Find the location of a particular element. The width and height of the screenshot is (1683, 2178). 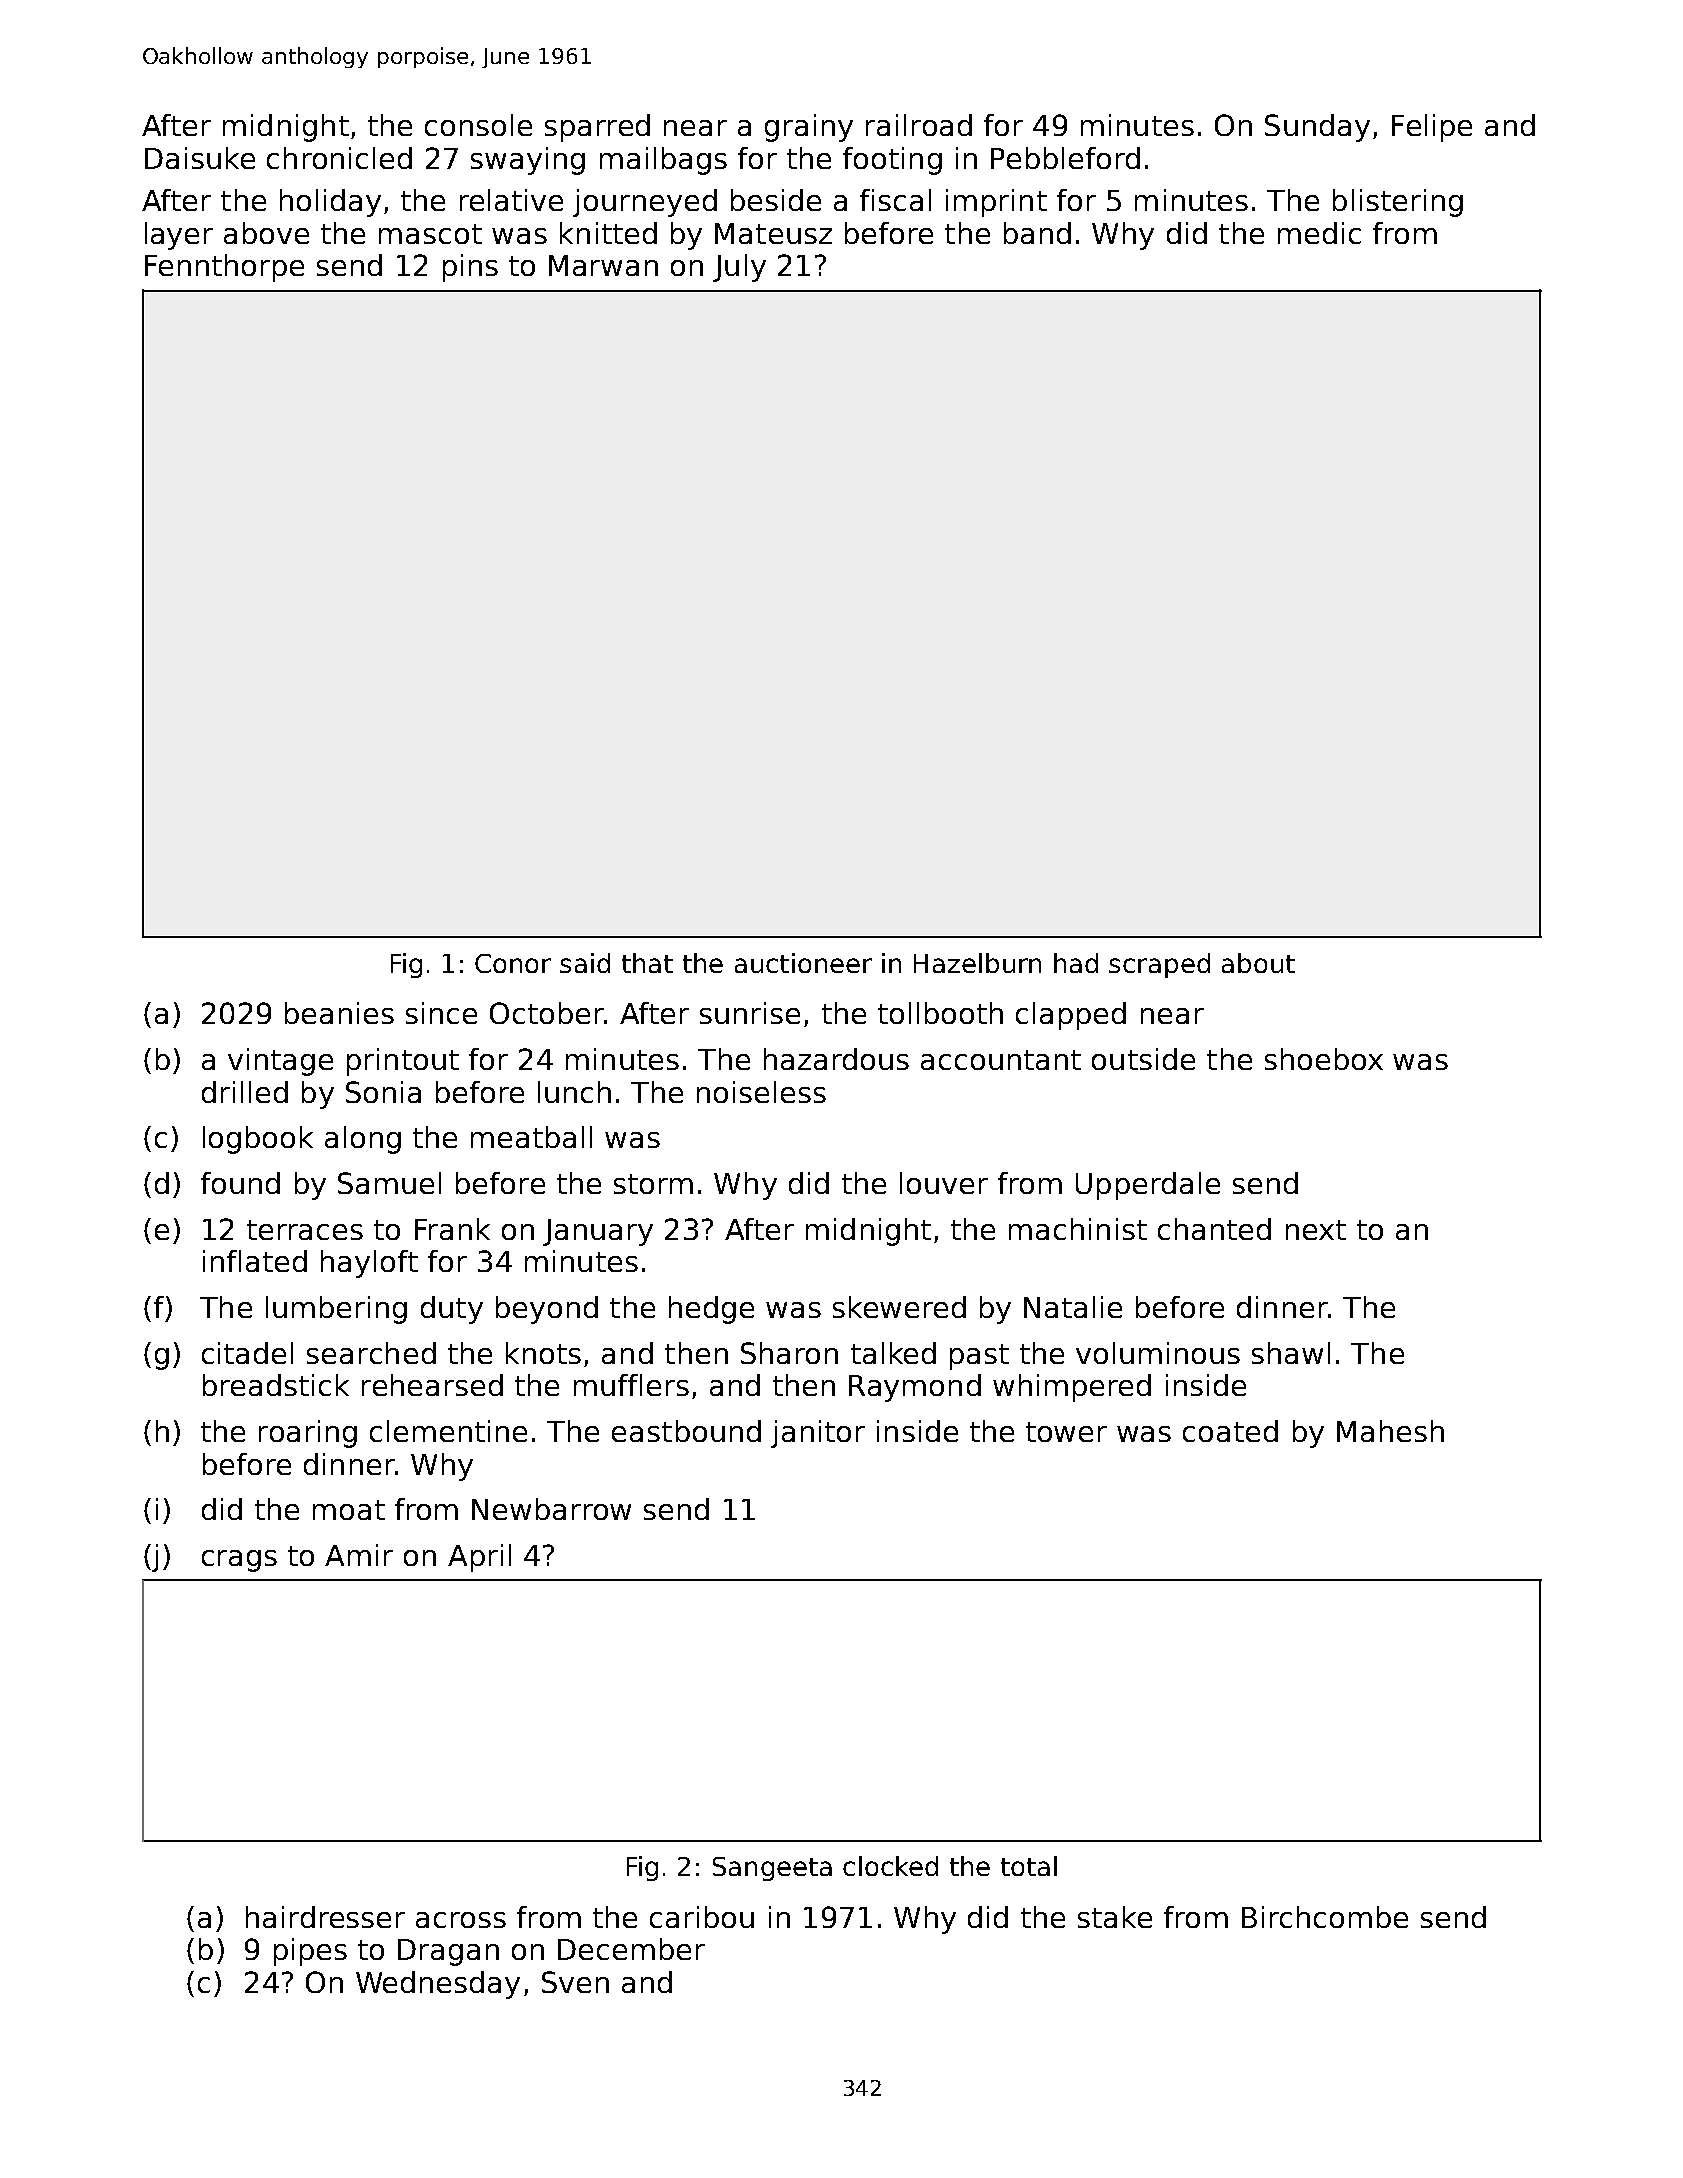

sunrise is located at coordinates (750, 1013).
